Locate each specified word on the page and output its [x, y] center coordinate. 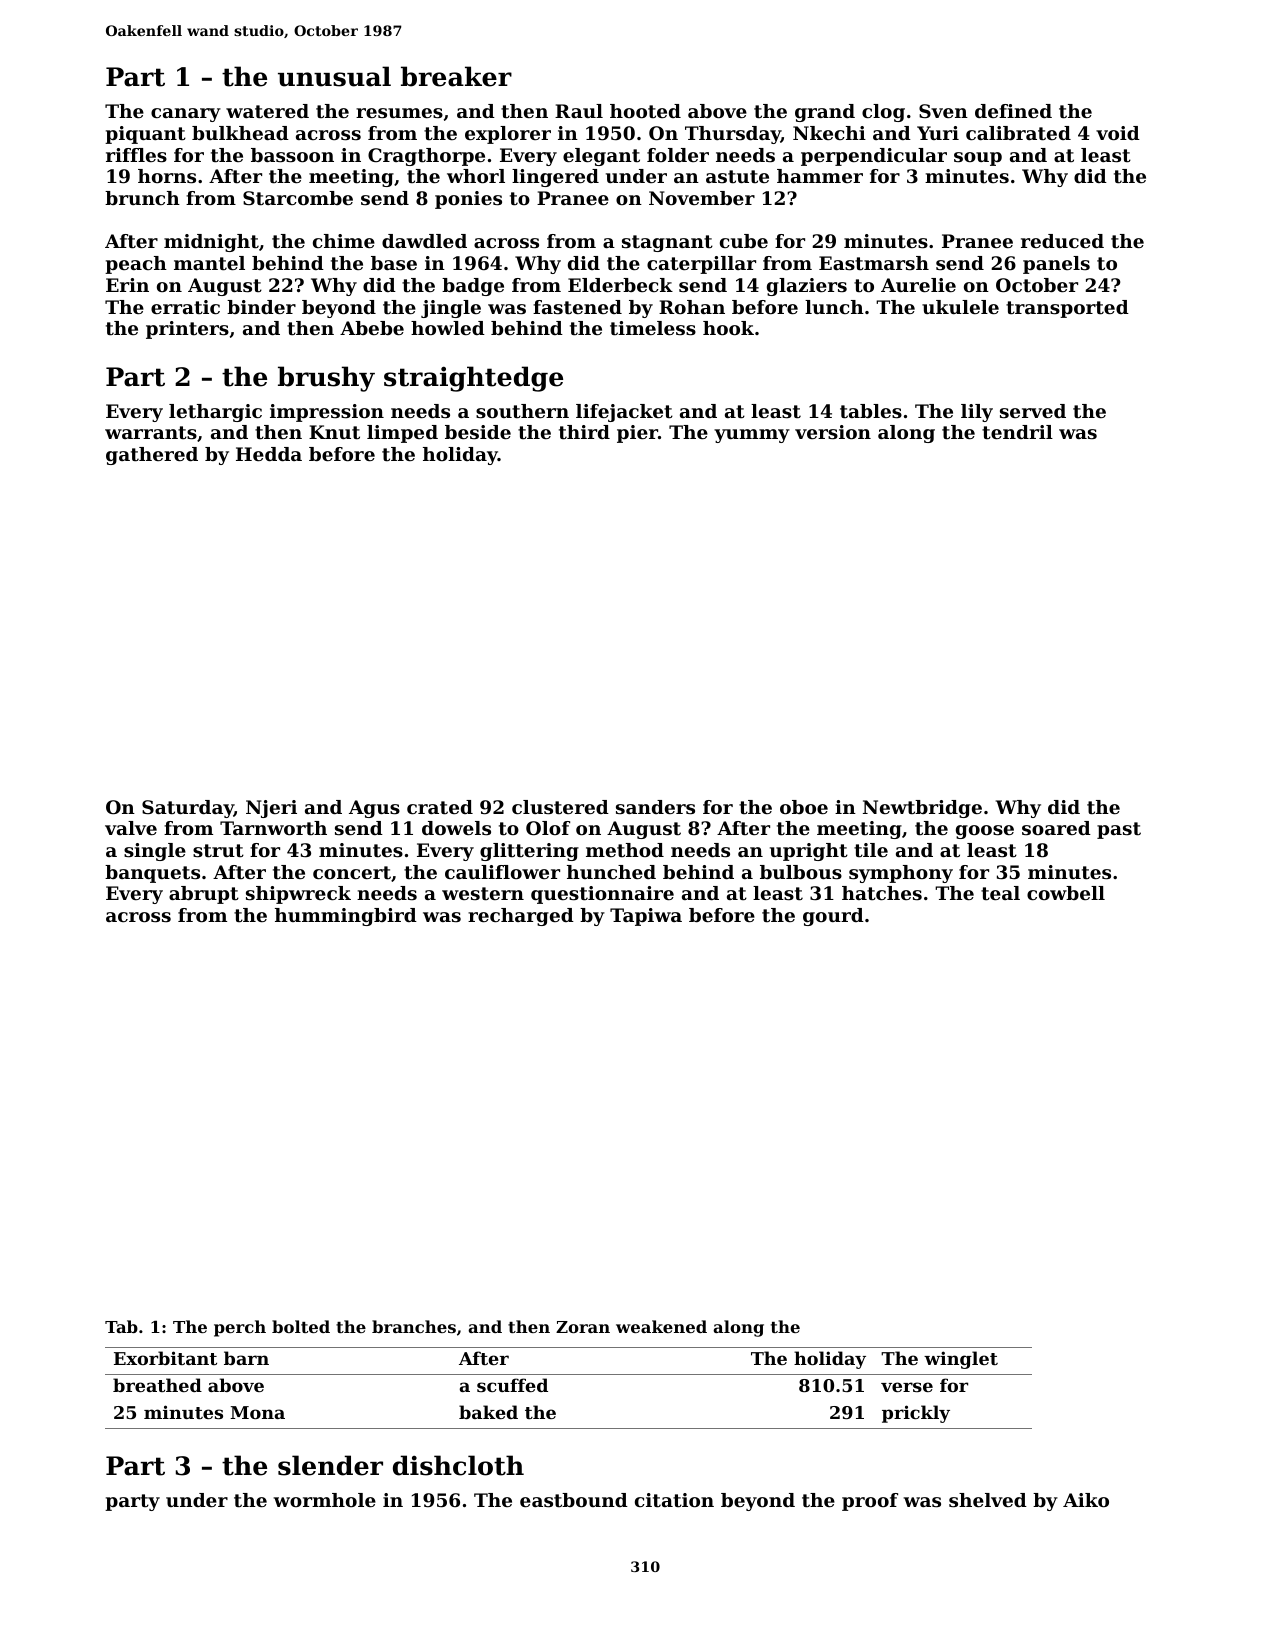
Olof [548, 828]
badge [473, 287]
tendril [1017, 432]
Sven [943, 111]
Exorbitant [165, 1358]
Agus [374, 809]
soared [1056, 828]
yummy [752, 436]
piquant [145, 135]
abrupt [204, 895]
